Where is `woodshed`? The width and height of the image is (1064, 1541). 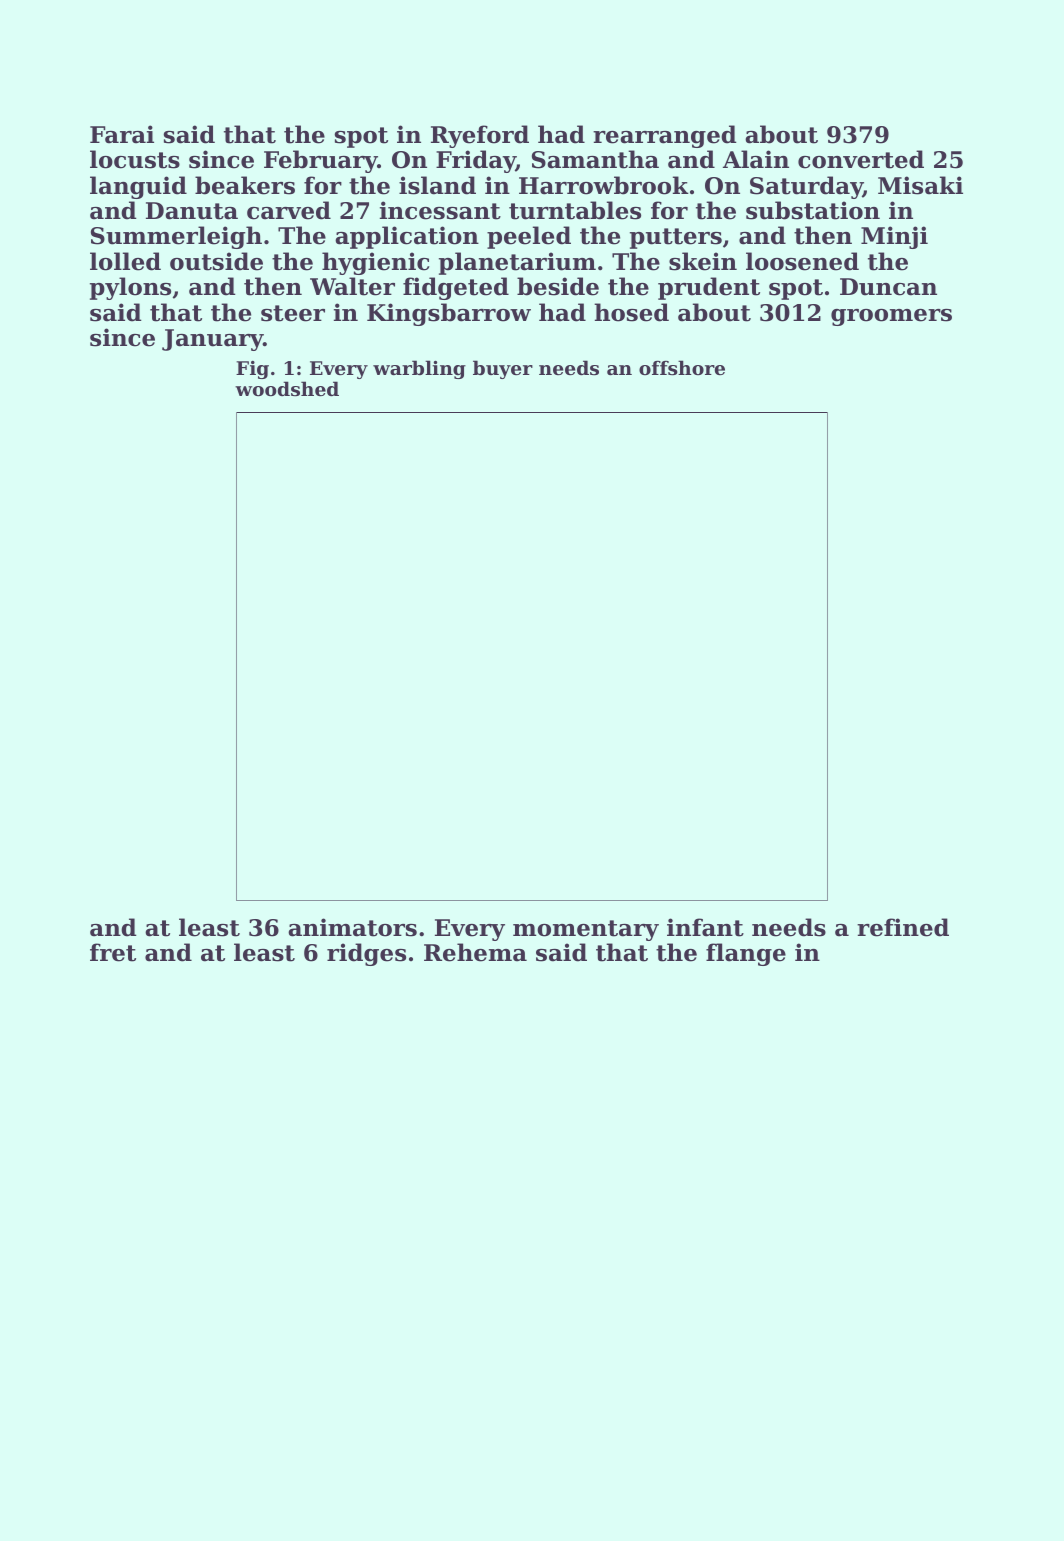 woodshed is located at coordinates (287, 389).
